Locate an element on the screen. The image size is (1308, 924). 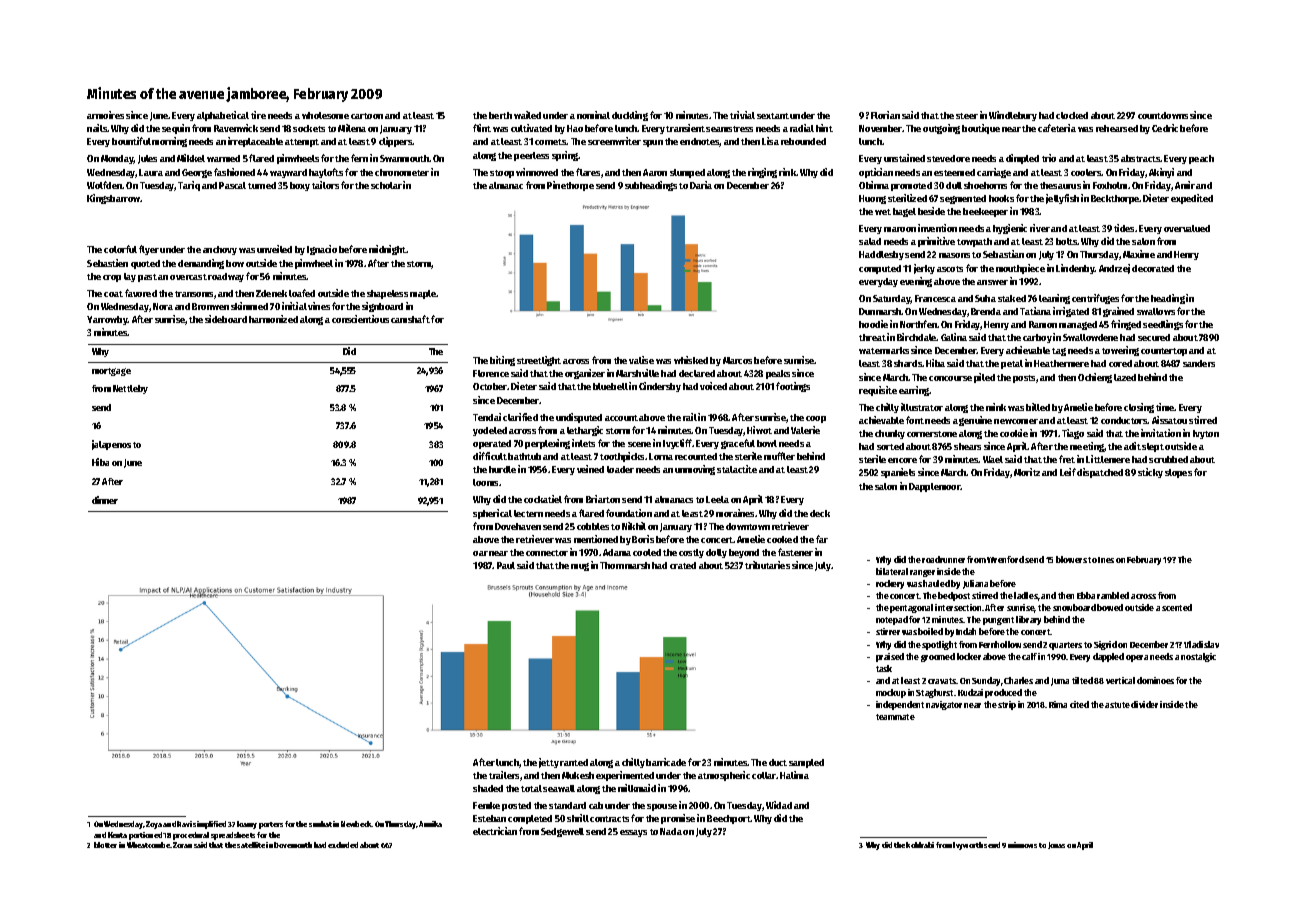
screenwriter is located at coordinates (614, 141).
